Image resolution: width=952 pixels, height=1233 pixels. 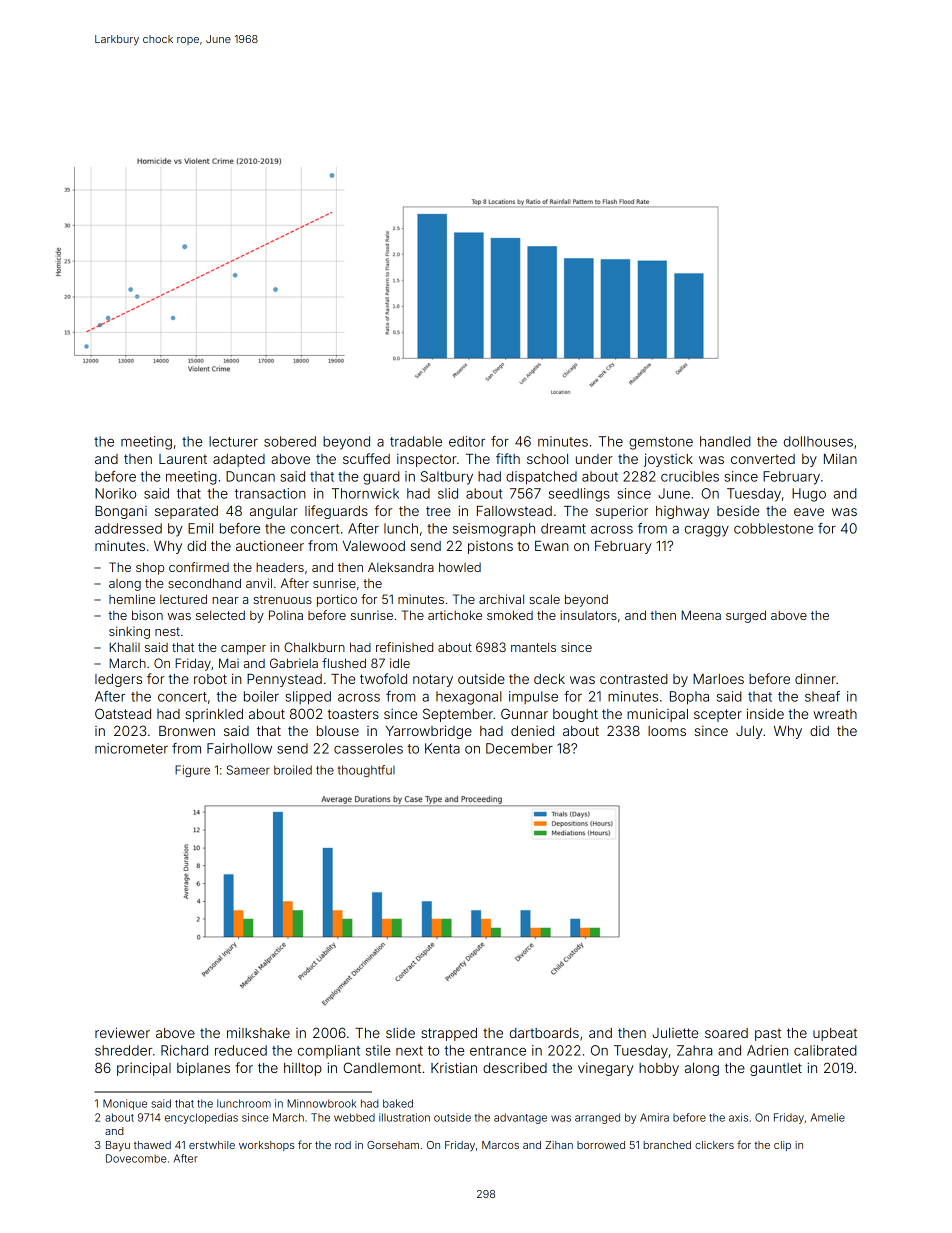 I want to click on dartboards, so click(x=544, y=1033).
